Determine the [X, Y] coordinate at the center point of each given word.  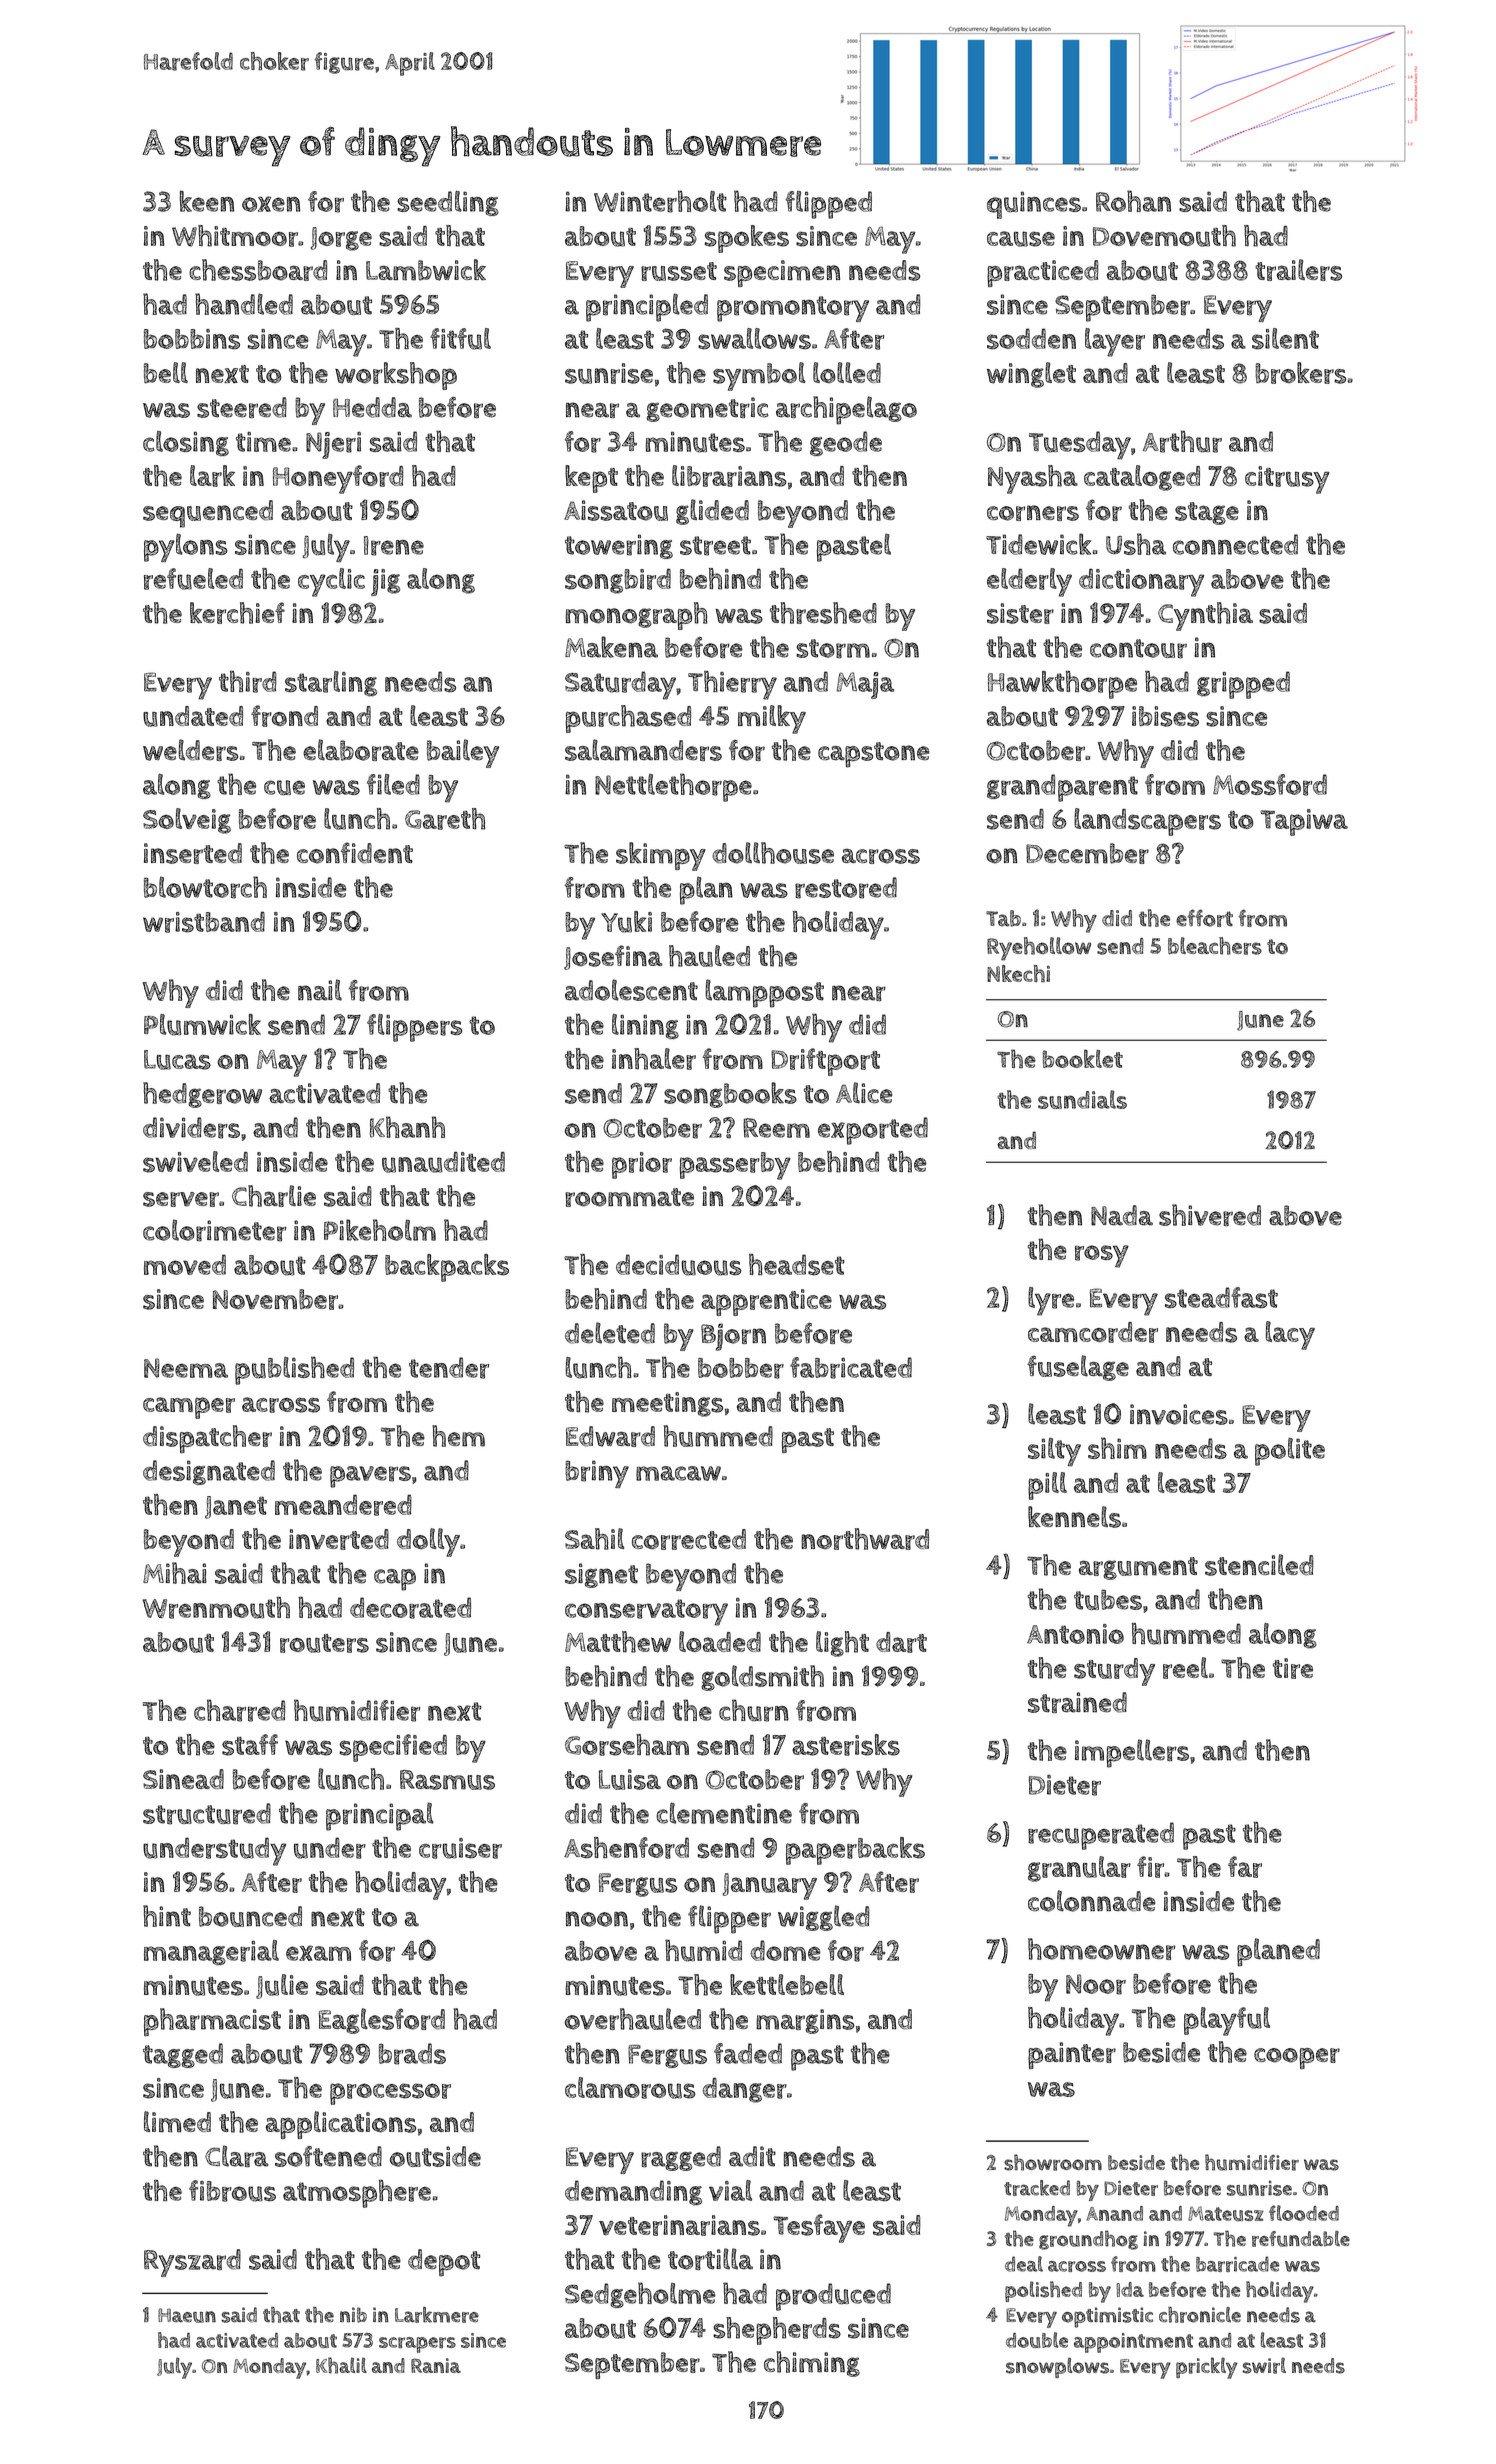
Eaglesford [382, 2021]
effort [1204, 918]
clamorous [630, 2088]
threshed [823, 613]
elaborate [361, 750]
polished [1043, 2291]
